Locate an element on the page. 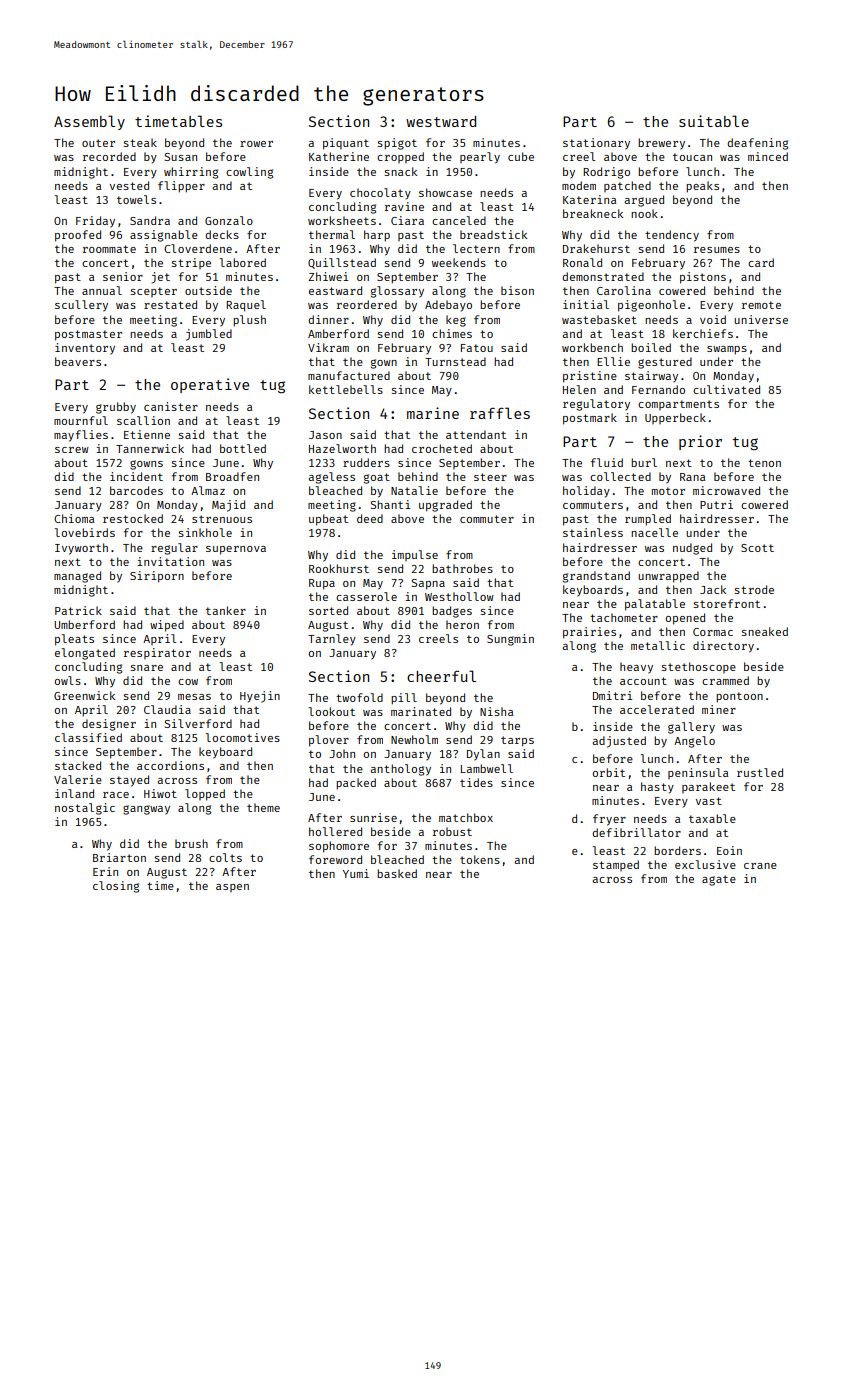 This page has height=1400, width=849. suitable is located at coordinates (714, 121).
